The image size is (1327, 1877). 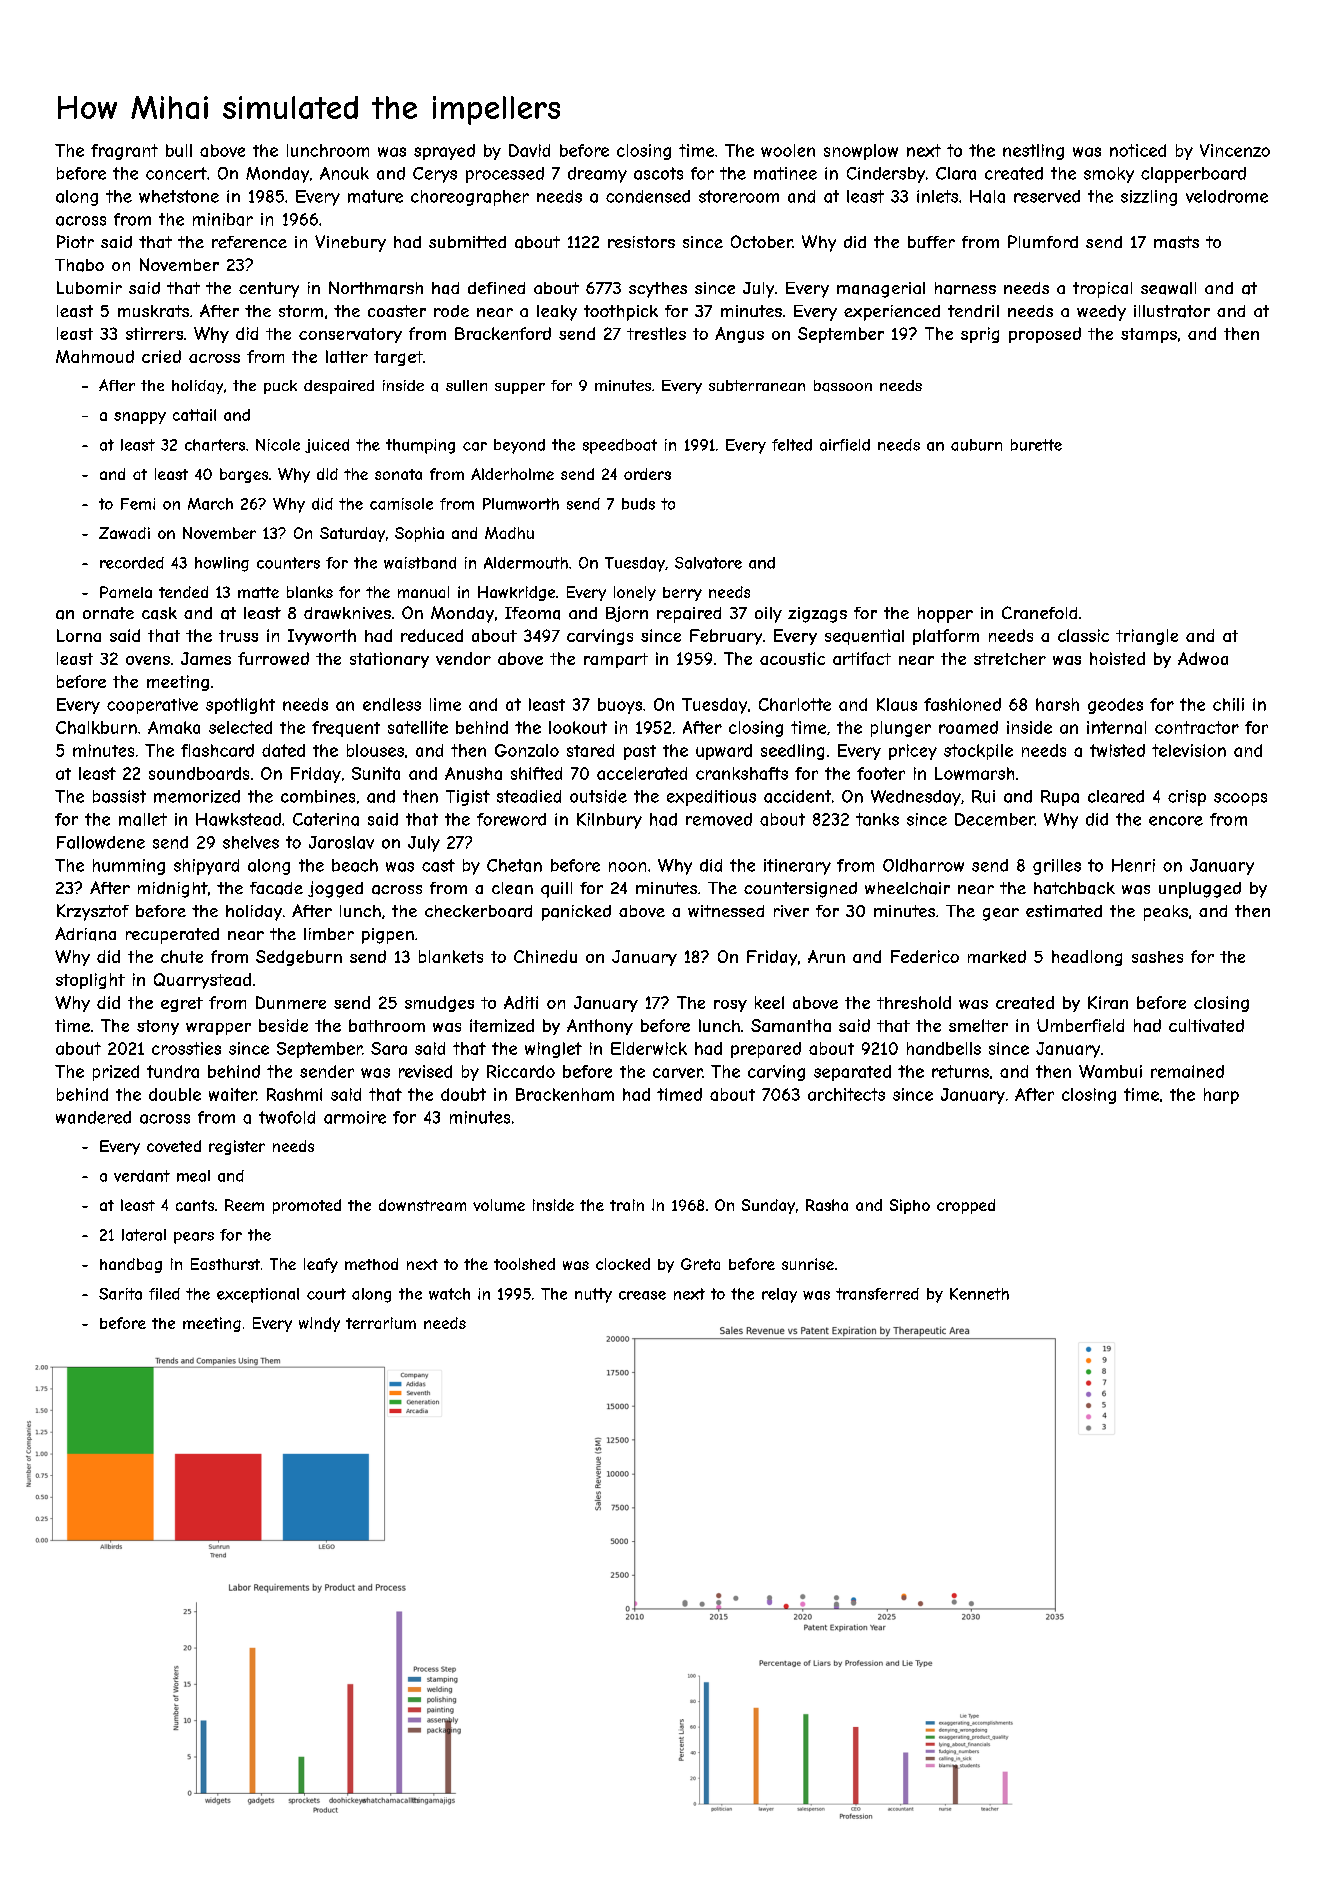 What do you see at coordinates (956, 173) in the screenshot?
I see `Clara` at bounding box center [956, 173].
